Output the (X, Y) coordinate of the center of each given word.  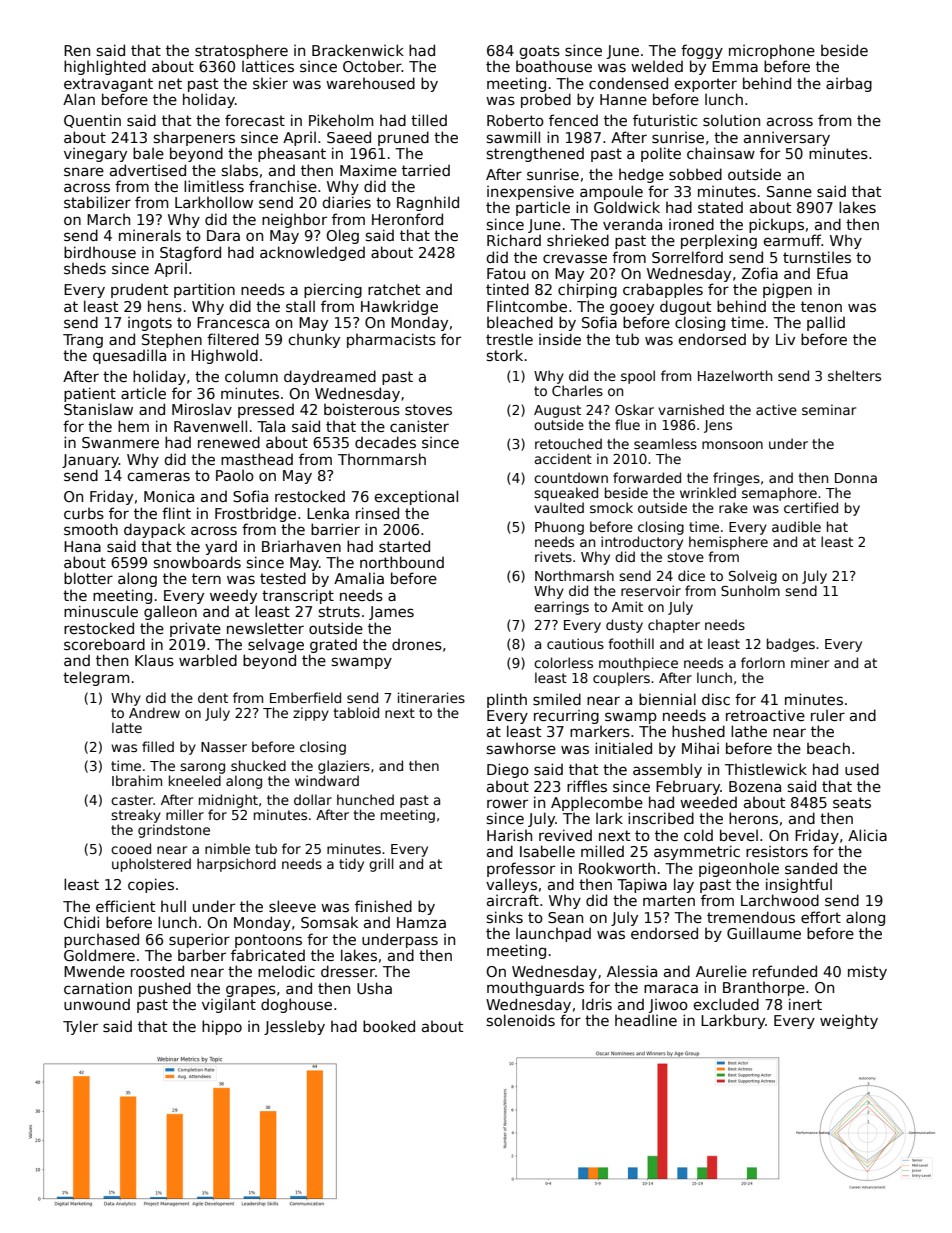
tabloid (356, 712)
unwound (97, 1004)
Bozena (755, 786)
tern (206, 578)
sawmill (513, 137)
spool (638, 377)
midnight (228, 801)
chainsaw (721, 153)
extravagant (108, 85)
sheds (85, 268)
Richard (514, 240)
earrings (561, 608)
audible (796, 526)
